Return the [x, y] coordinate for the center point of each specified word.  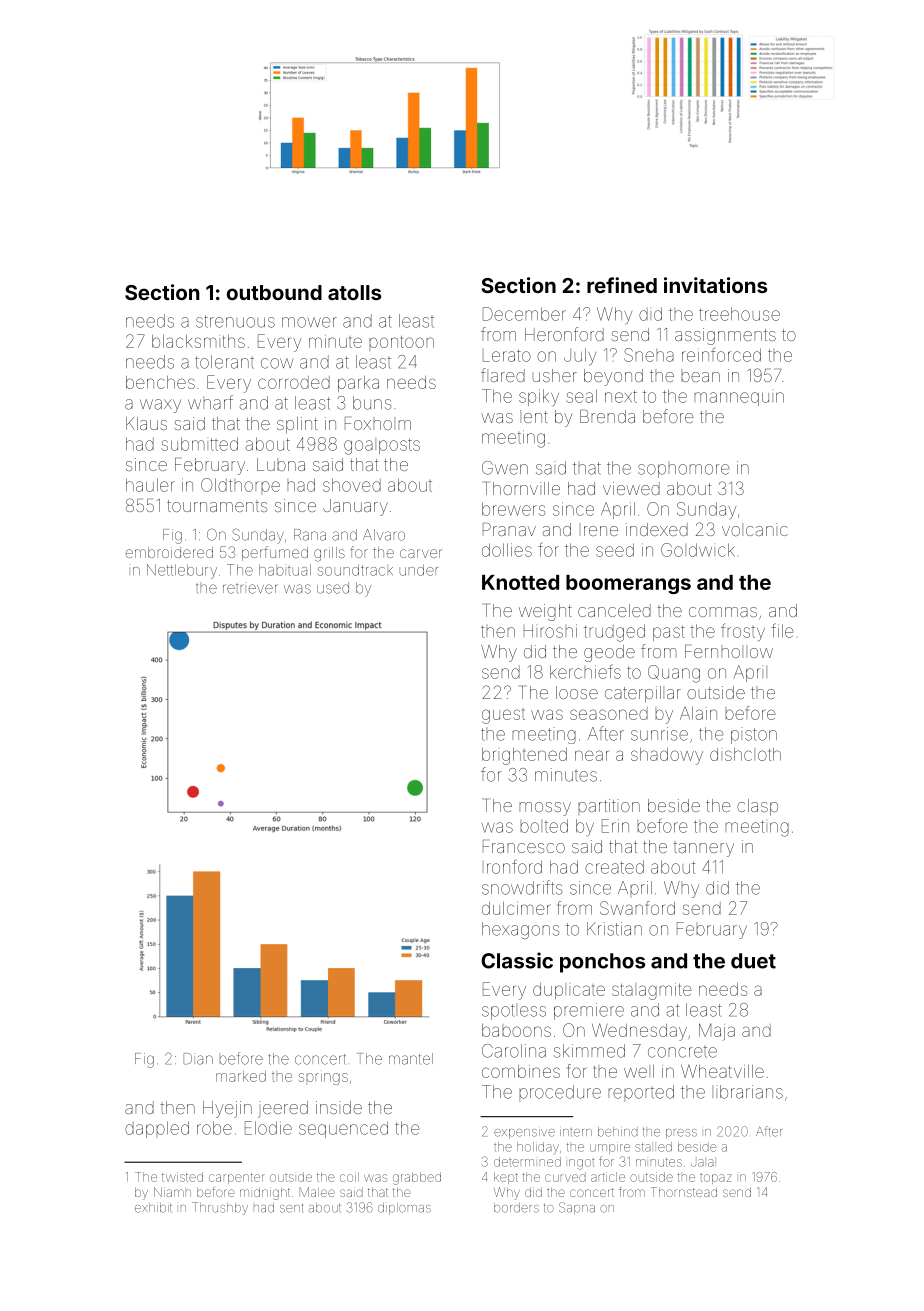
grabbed [417, 1178]
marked [241, 1076]
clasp [757, 807]
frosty [743, 632]
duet [753, 961]
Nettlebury [182, 571]
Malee [317, 1192]
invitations [715, 285]
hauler [150, 485]
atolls [354, 292]
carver [421, 553]
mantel [411, 1059]
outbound [274, 292]
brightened [524, 756]
